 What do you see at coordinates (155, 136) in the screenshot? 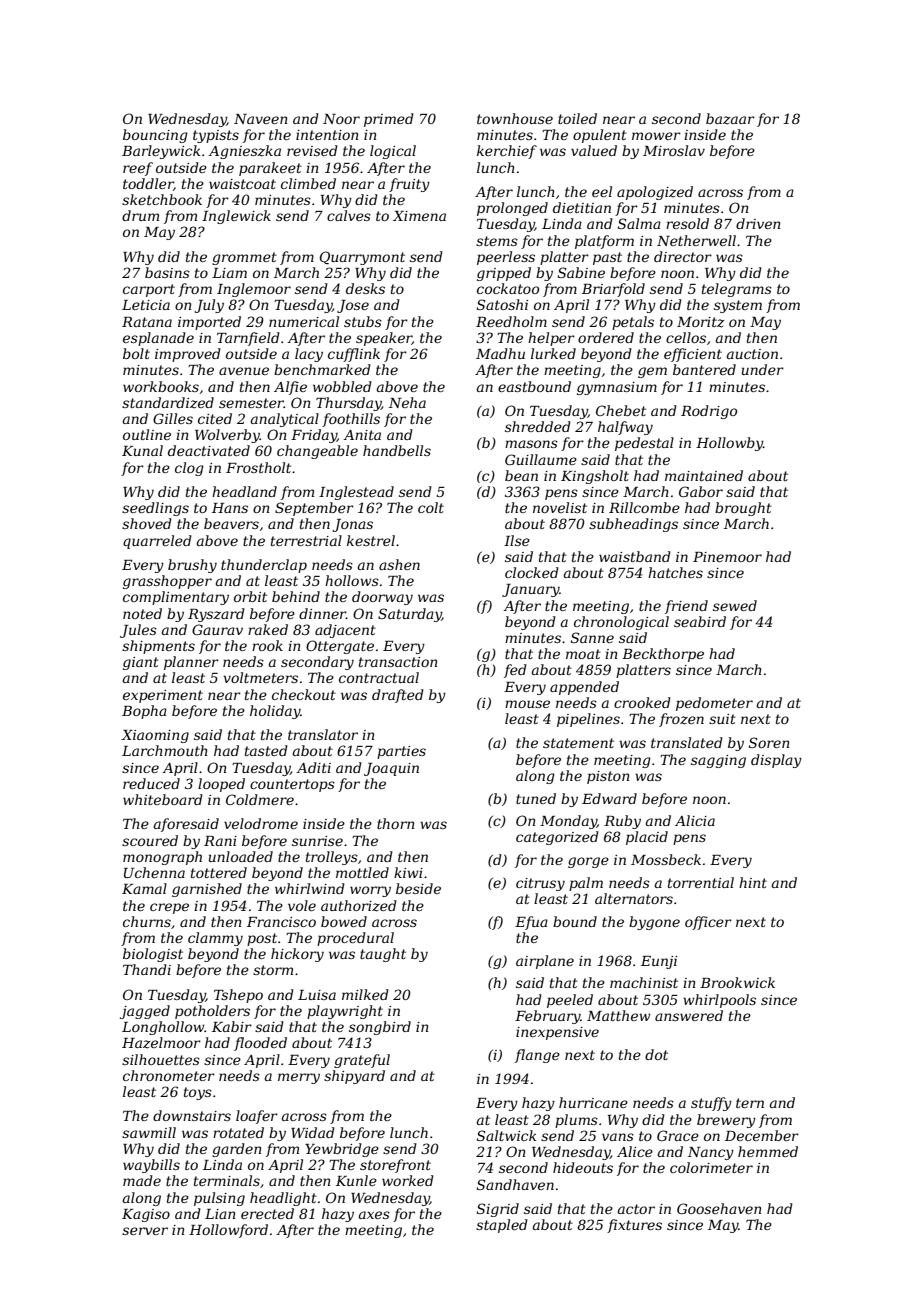
I see `bouncing` at bounding box center [155, 136].
